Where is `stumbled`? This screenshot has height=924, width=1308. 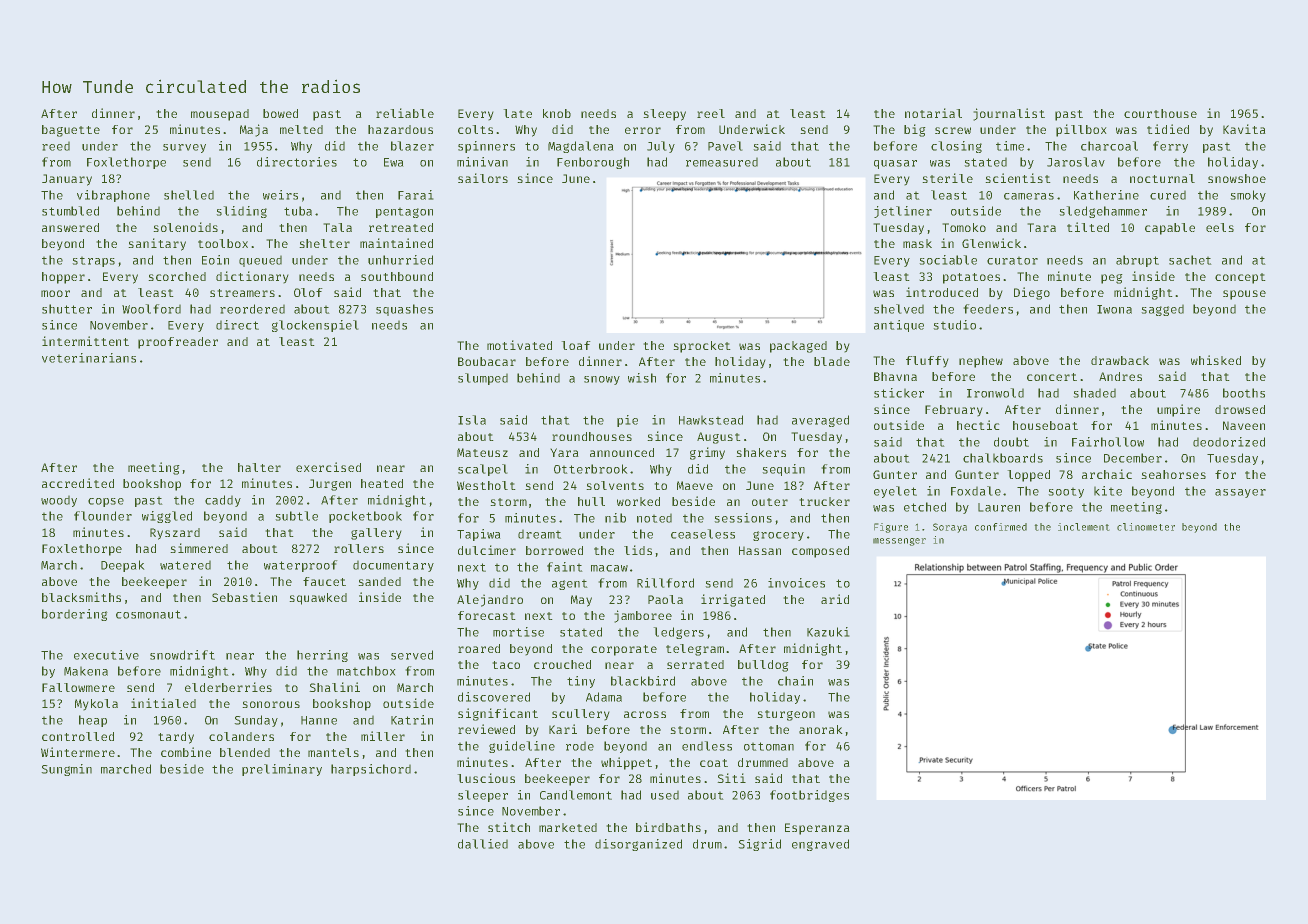
stumbled is located at coordinates (70, 211).
